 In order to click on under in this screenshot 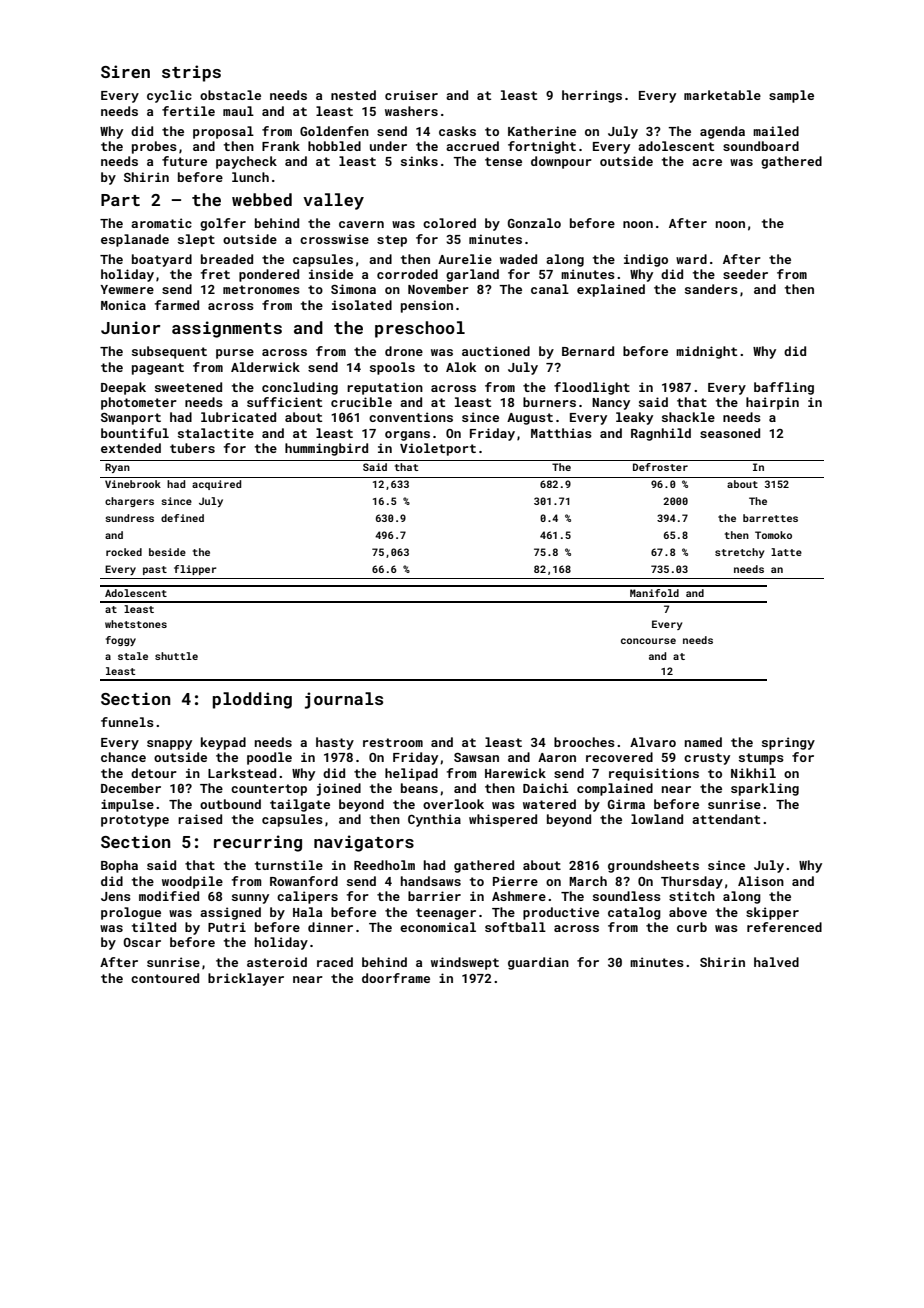, I will do `click(388, 146)`.
